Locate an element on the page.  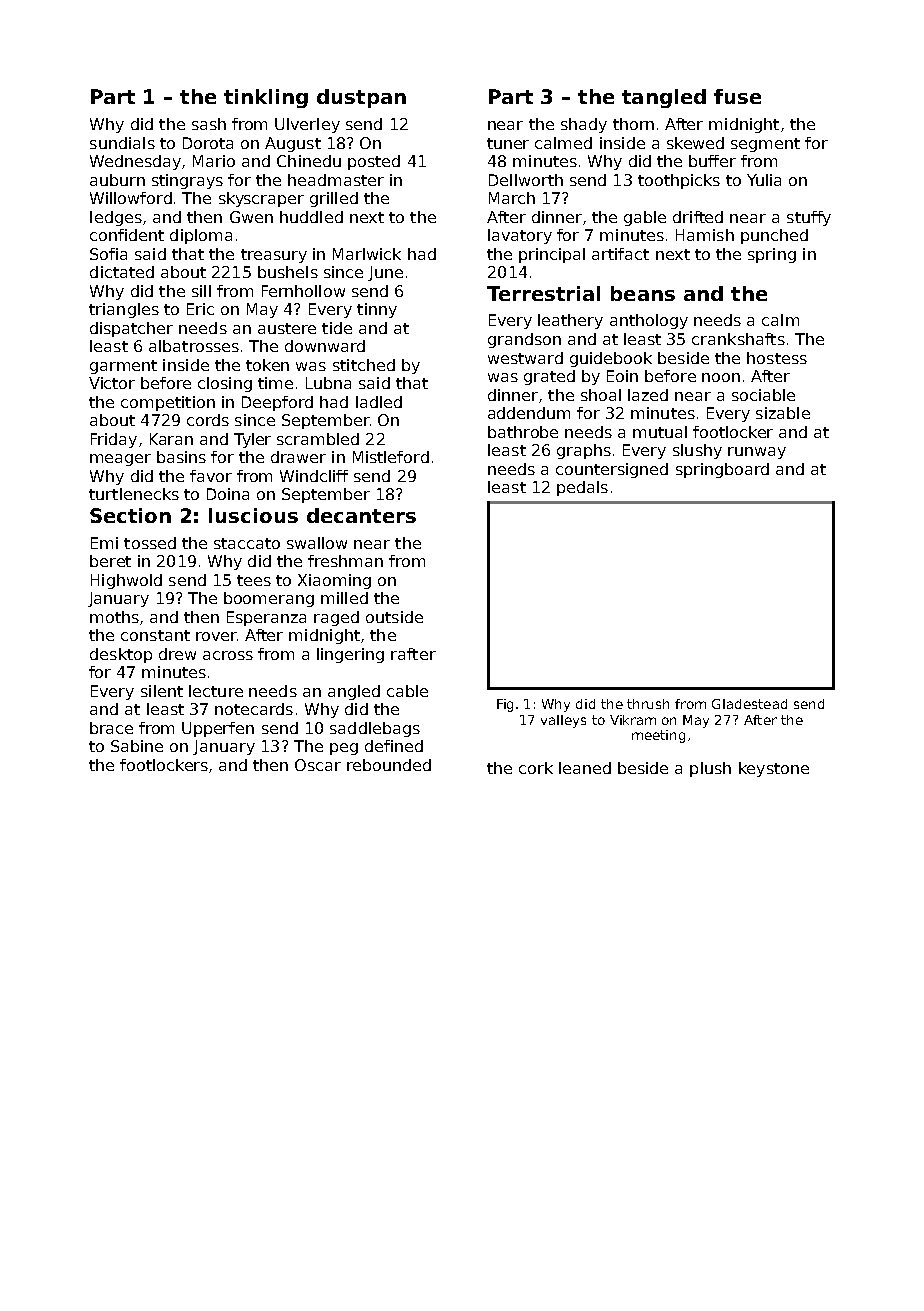
Sabine is located at coordinates (137, 746).
